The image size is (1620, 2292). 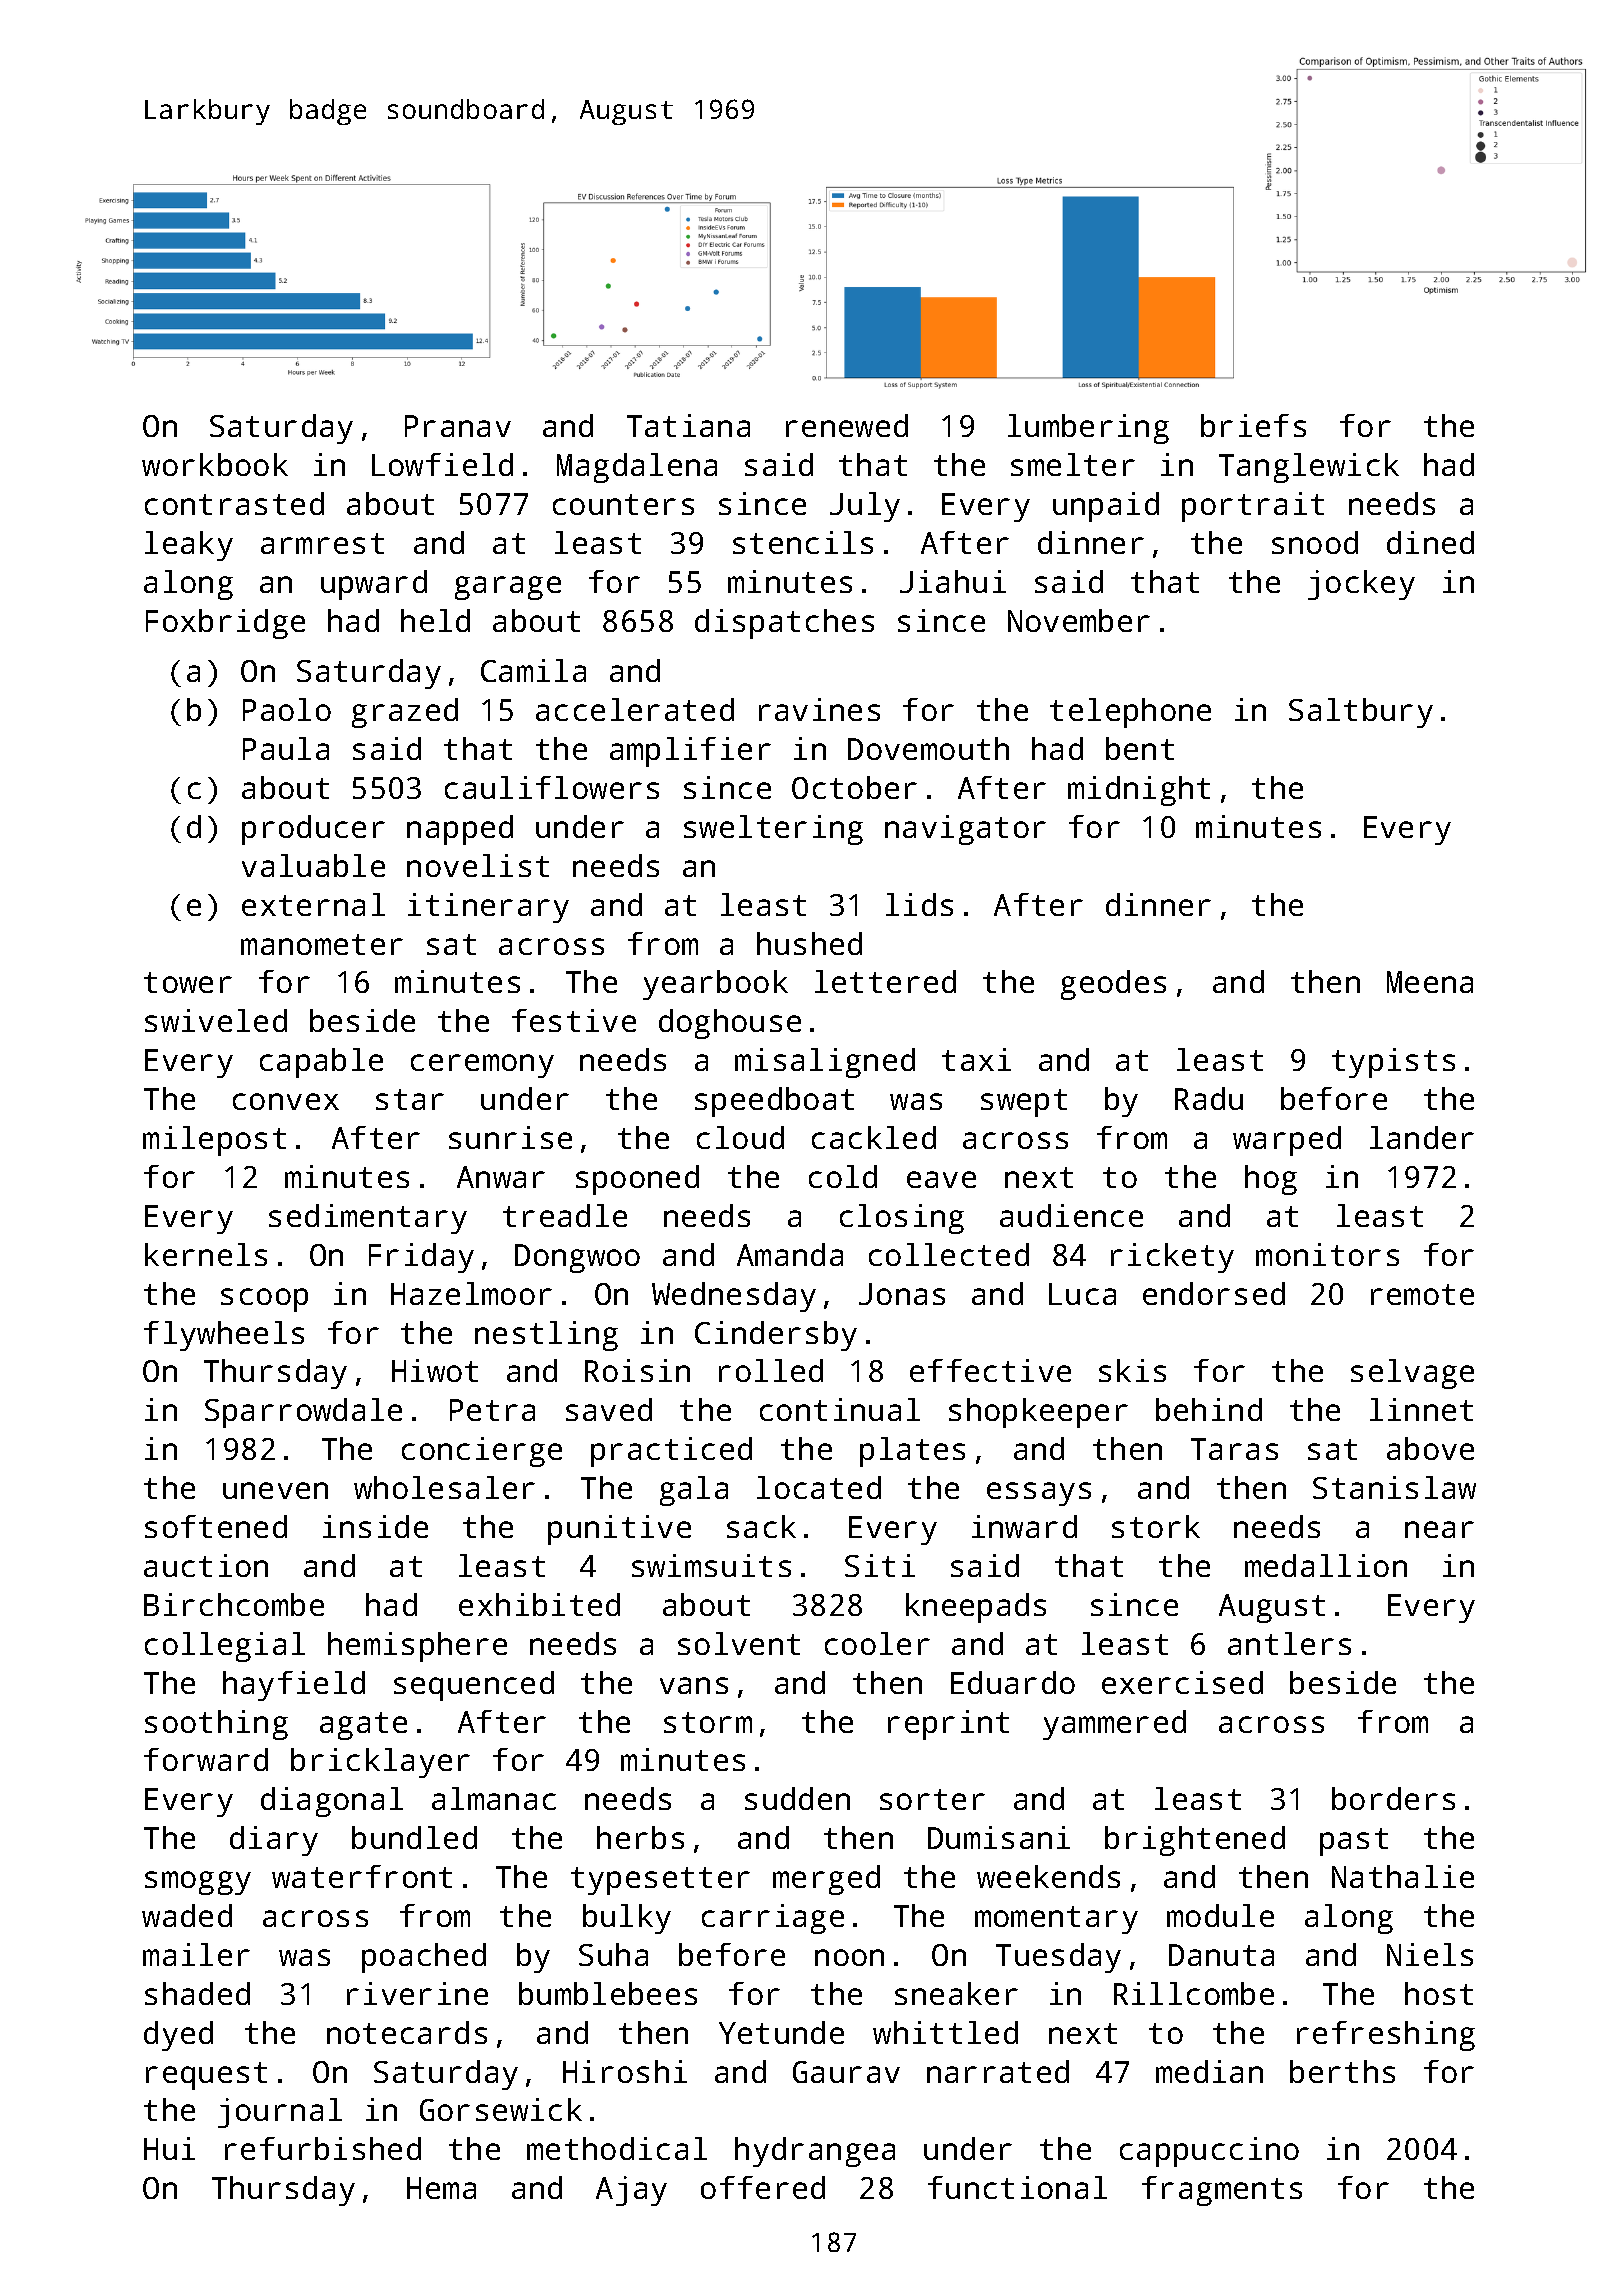 What do you see at coordinates (784, 624) in the document?
I see `dispatches` at bounding box center [784, 624].
